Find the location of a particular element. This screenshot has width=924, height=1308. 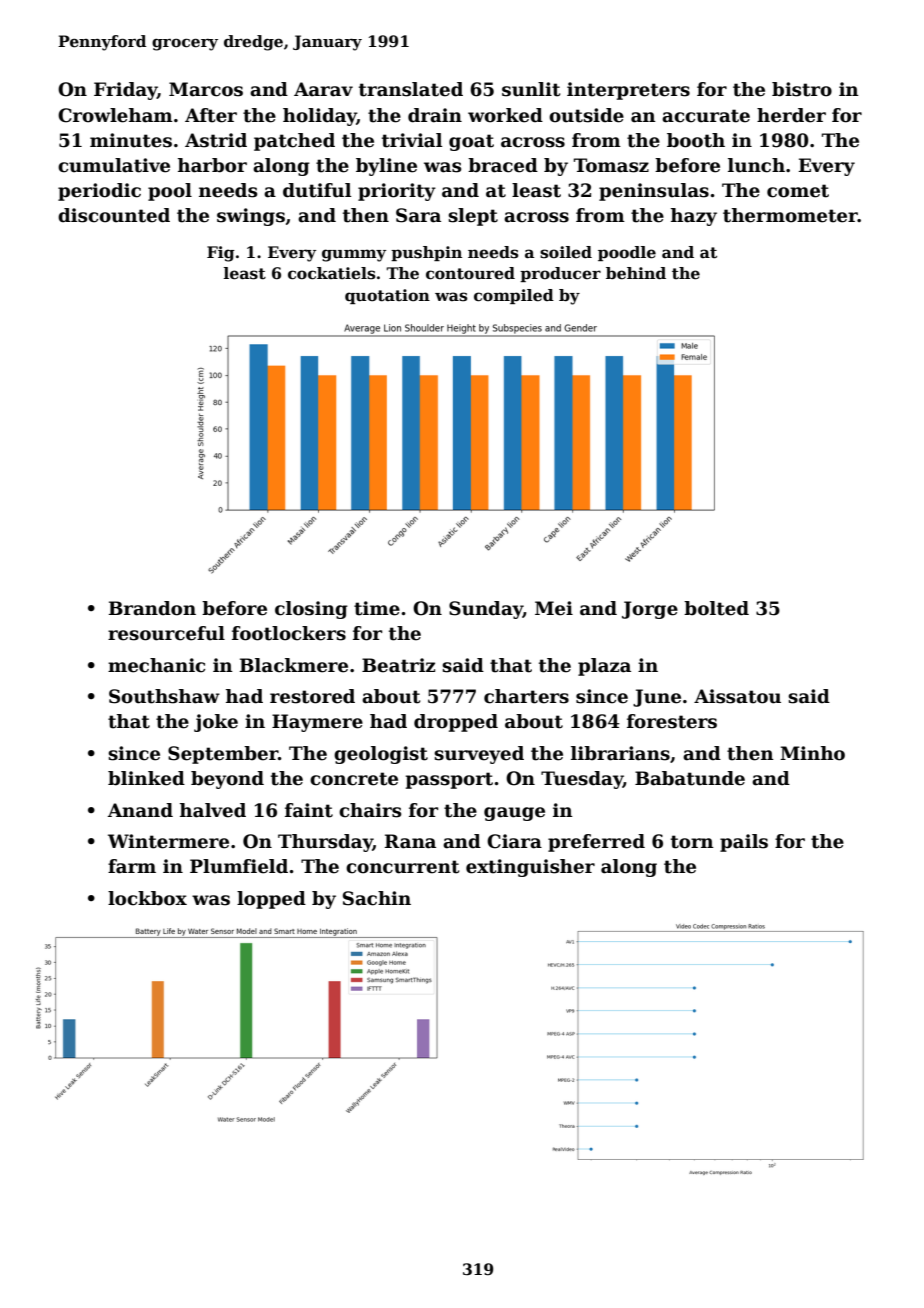

sunlit is located at coordinates (531, 89).
